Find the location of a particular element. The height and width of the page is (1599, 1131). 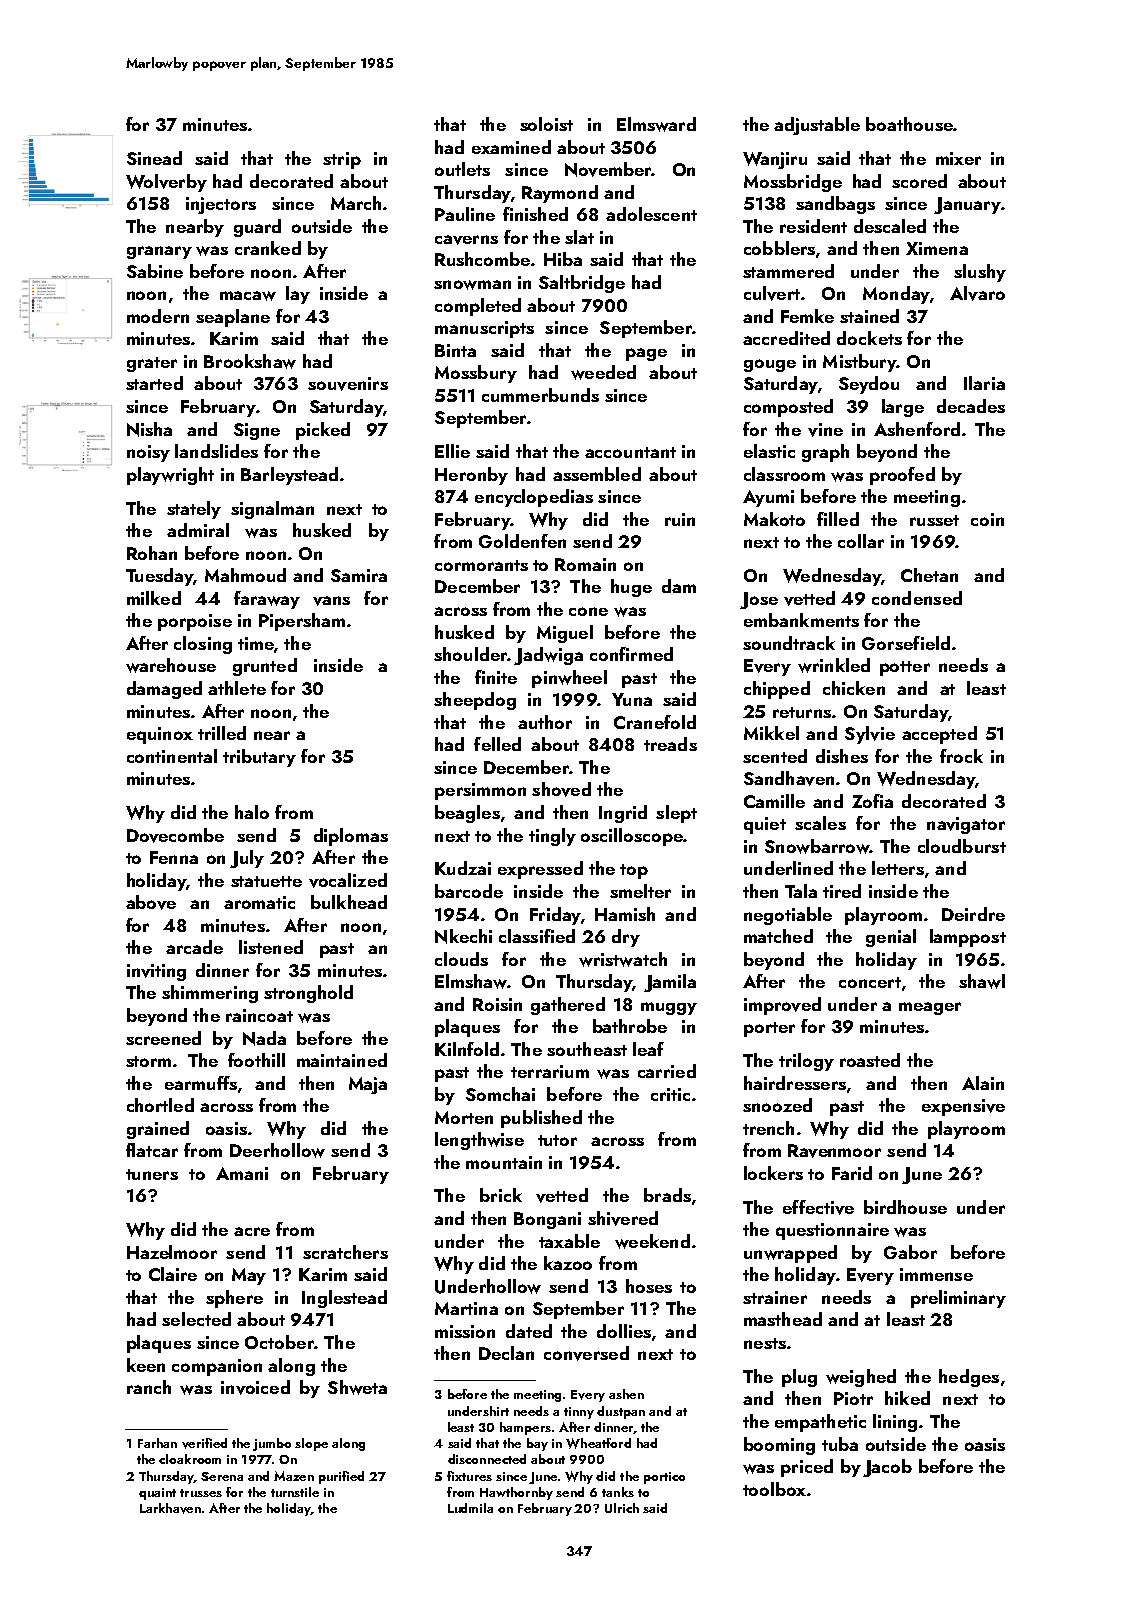

slat is located at coordinates (579, 237).
